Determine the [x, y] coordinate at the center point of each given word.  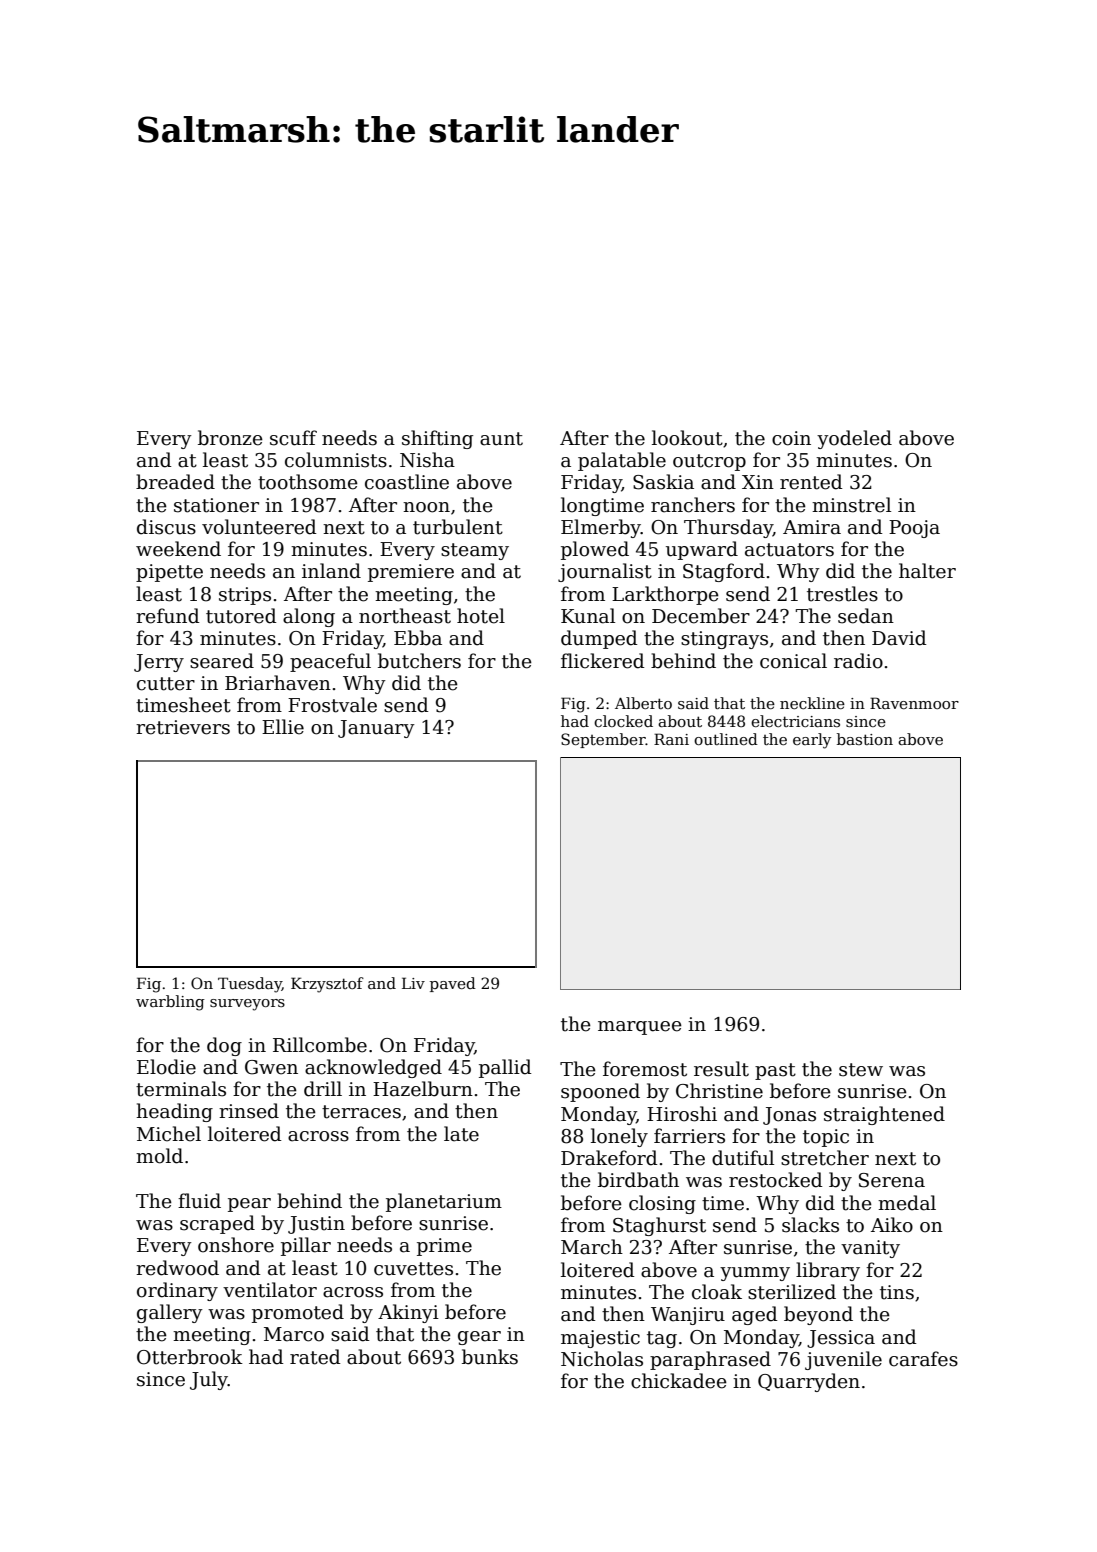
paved [453, 984]
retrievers [183, 727]
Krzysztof [327, 985]
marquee [640, 1028]
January [376, 729]
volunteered [259, 527]
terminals [181, 1089]
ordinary [177, 1291]
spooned [600, 1092]
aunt [501, 439]
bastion [865, 739]
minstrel [851, 505]
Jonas [789, 1116]
